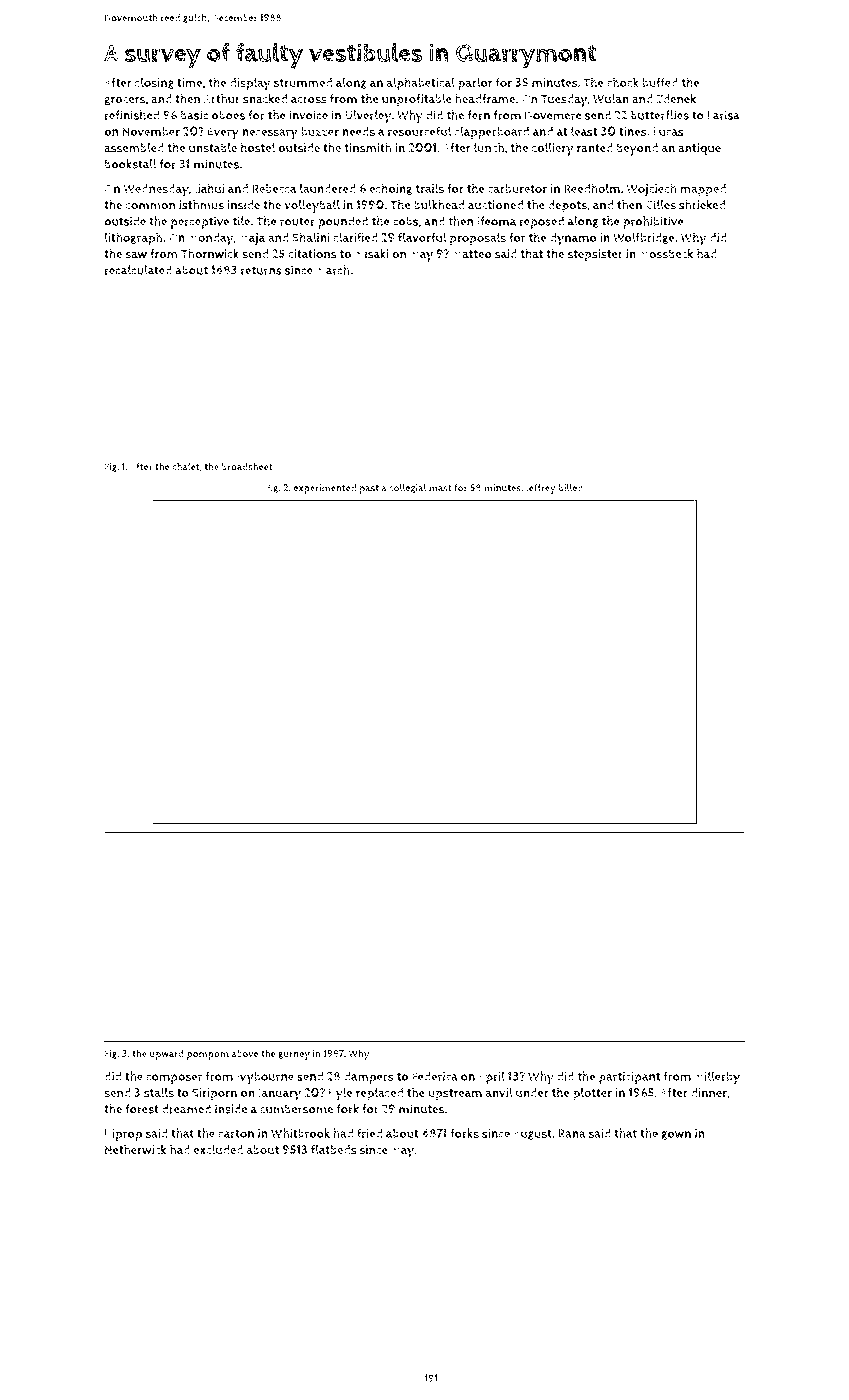  What do you see at coordinates (676, 1135) in the screenshot?
I see `gown` at bounding box center [676, 1135].
